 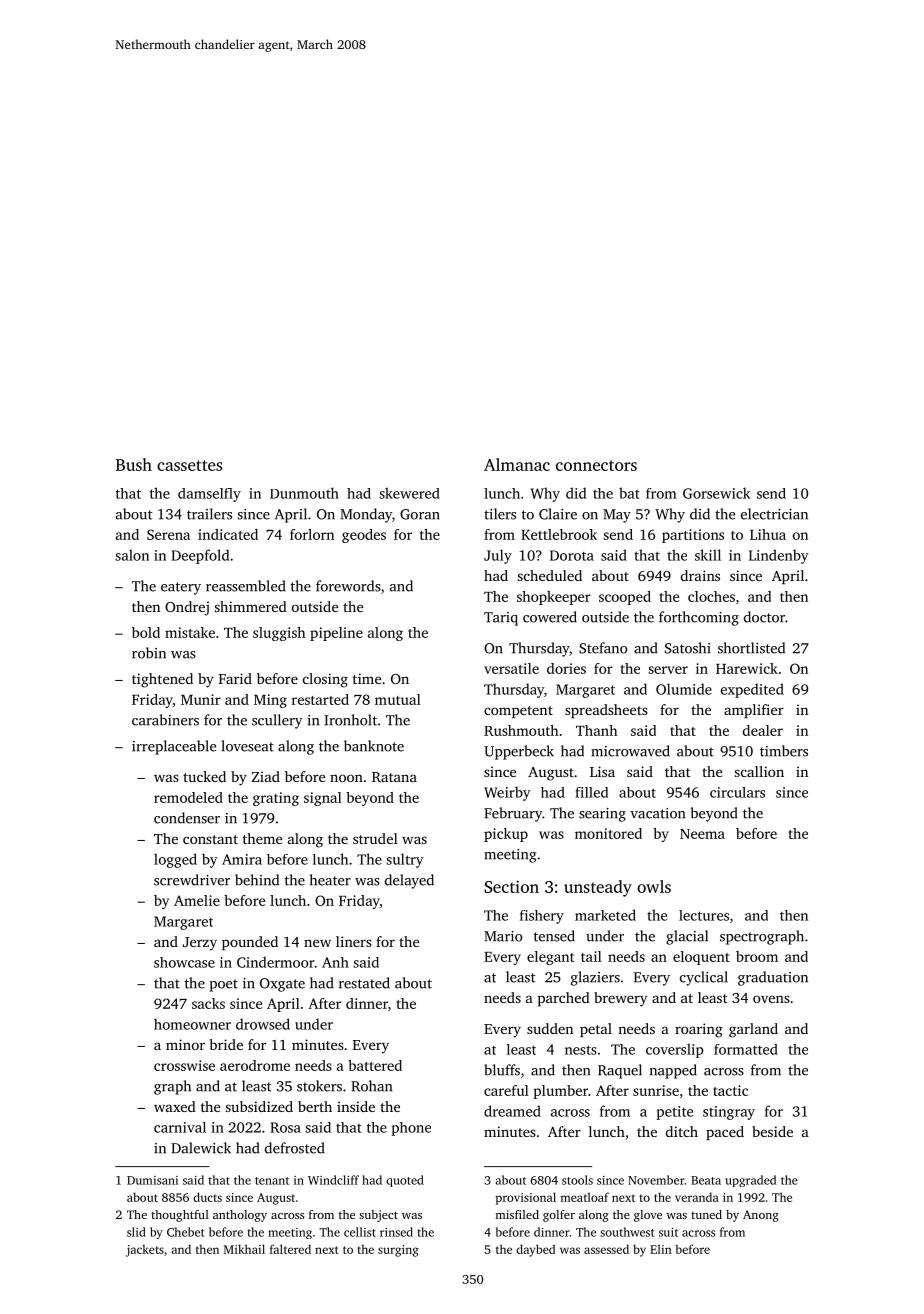 I want to click on jackets, so click(x=145, y=1250).
